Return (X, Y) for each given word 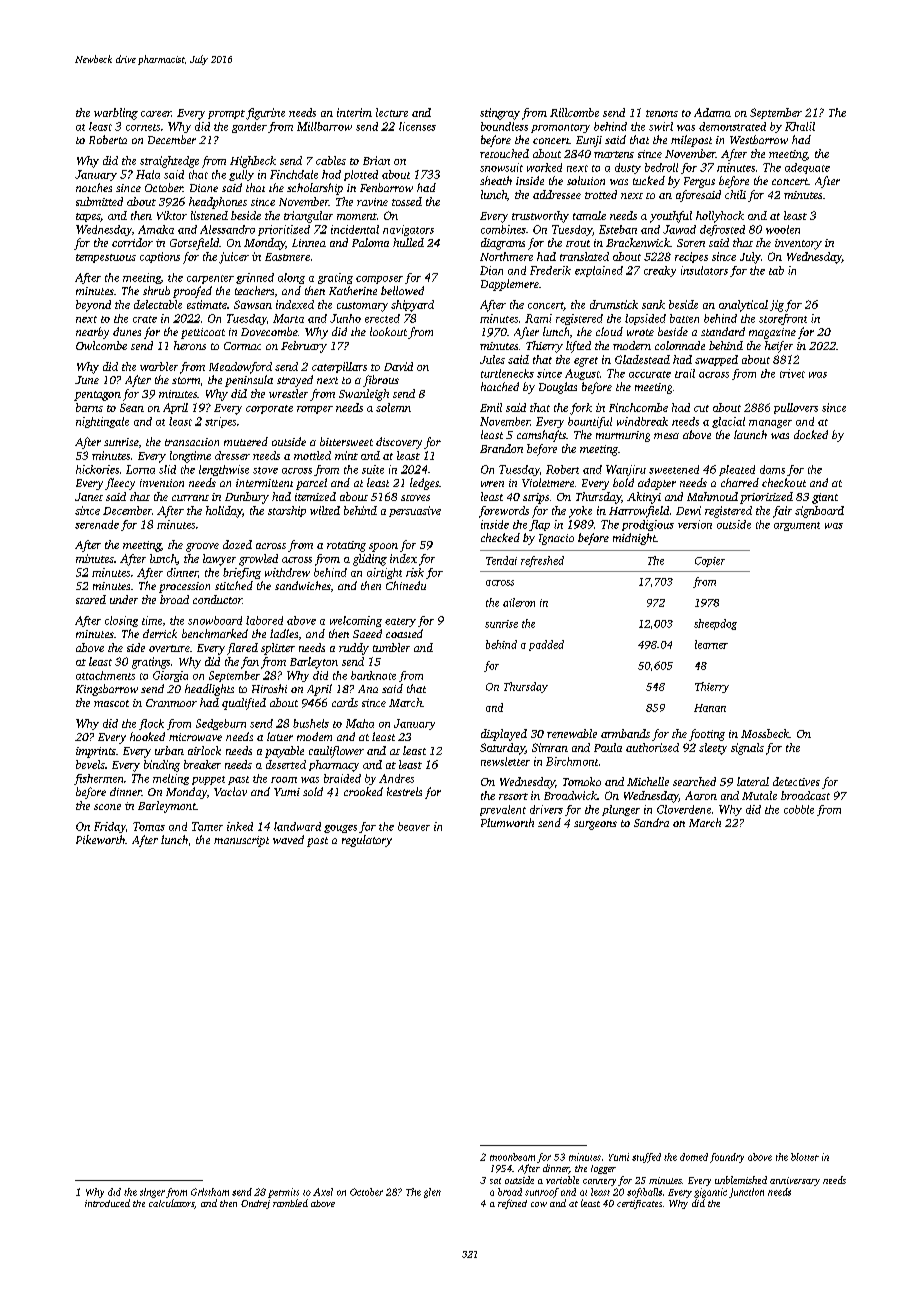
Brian (376, 160)
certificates (639, 1204)
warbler (159, 366)
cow (539, 1204)
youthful (671, 217)
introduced (107, 1203)
